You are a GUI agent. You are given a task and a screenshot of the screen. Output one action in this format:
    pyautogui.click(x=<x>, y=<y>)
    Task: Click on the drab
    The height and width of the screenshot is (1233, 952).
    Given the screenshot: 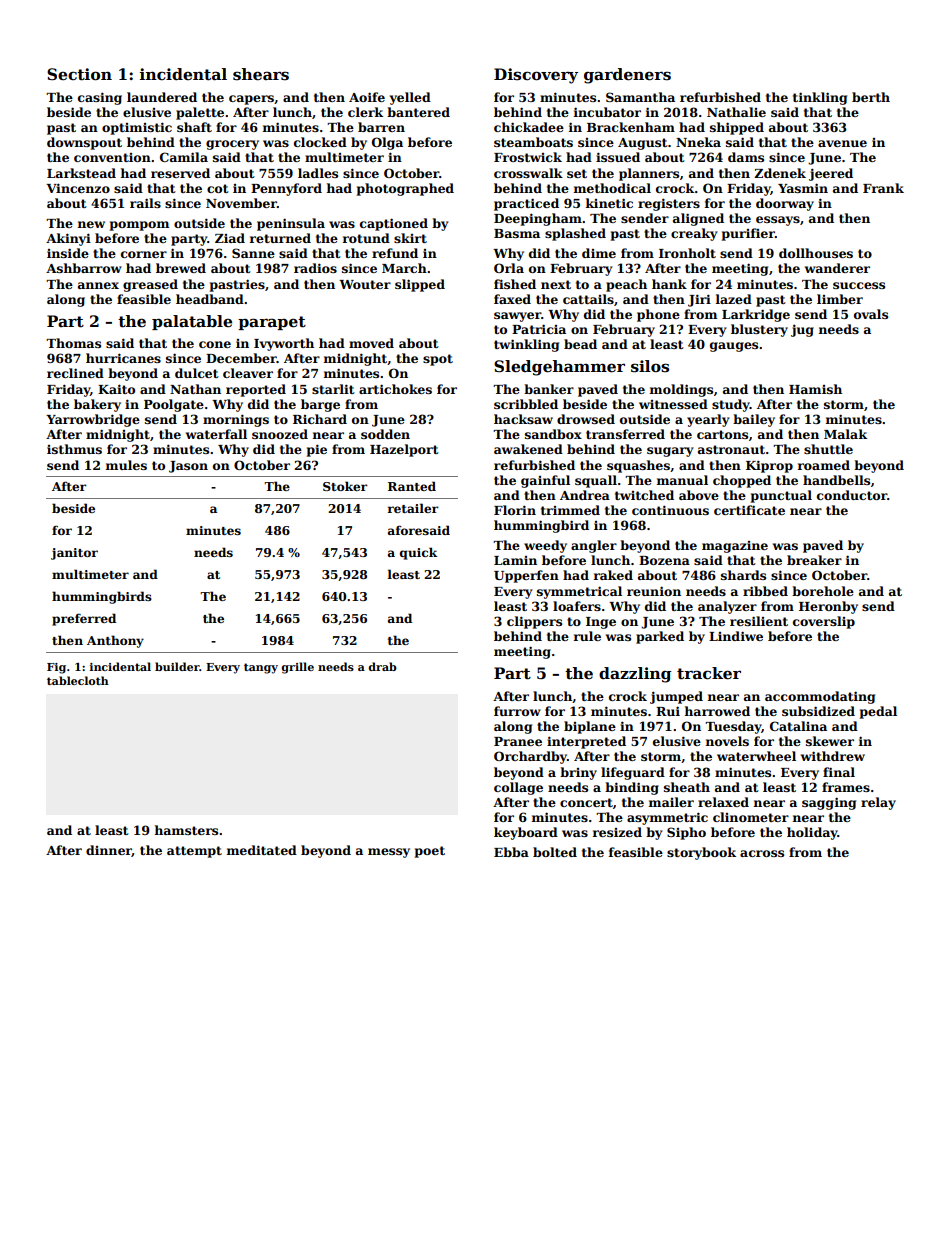 What is the action you would take?
    pyautogui.click(x=382, y=666)
